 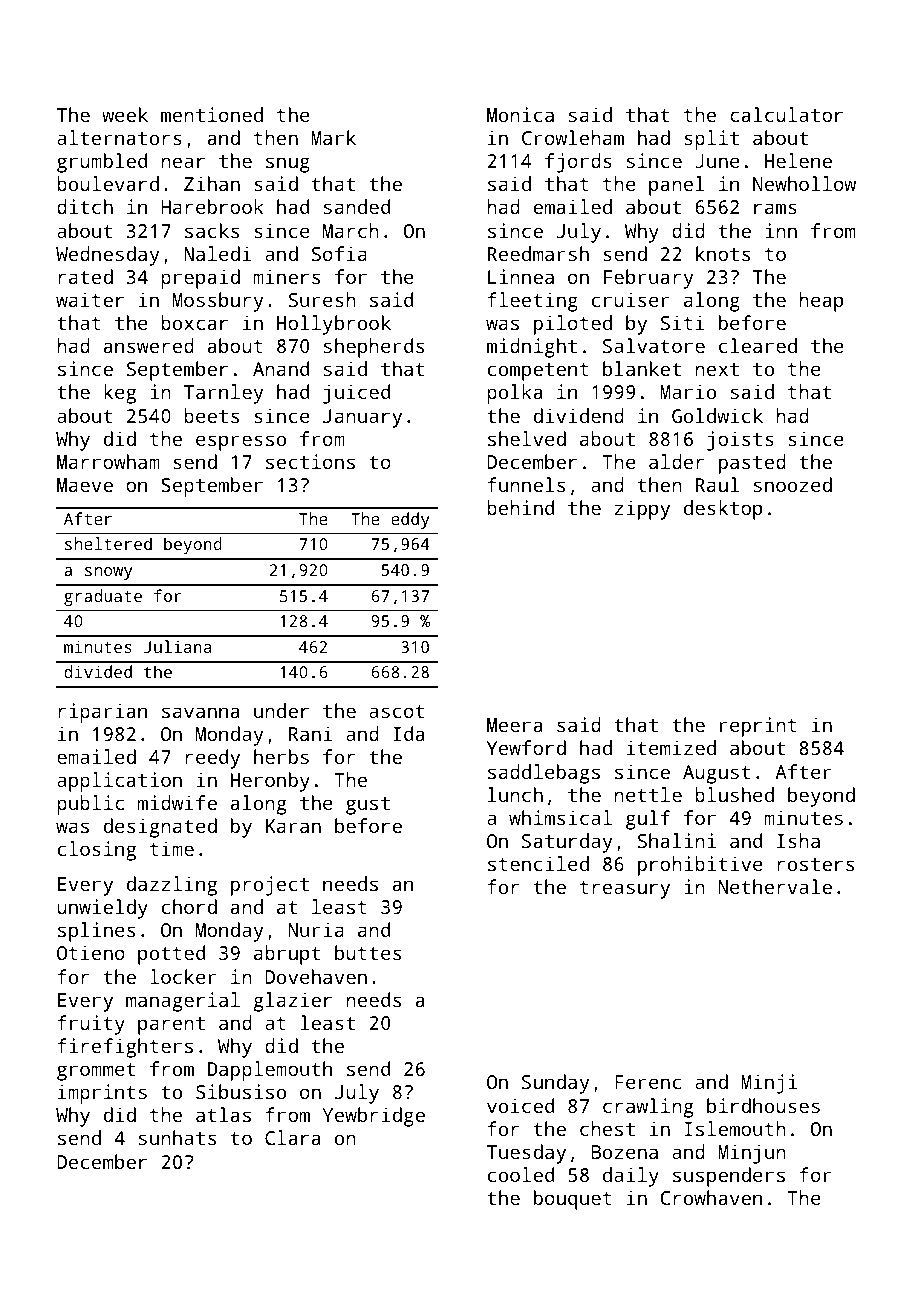 What do you see at coordinates (815, 864) in the document?
I see `rosters` at bounding box center [815, 864].
